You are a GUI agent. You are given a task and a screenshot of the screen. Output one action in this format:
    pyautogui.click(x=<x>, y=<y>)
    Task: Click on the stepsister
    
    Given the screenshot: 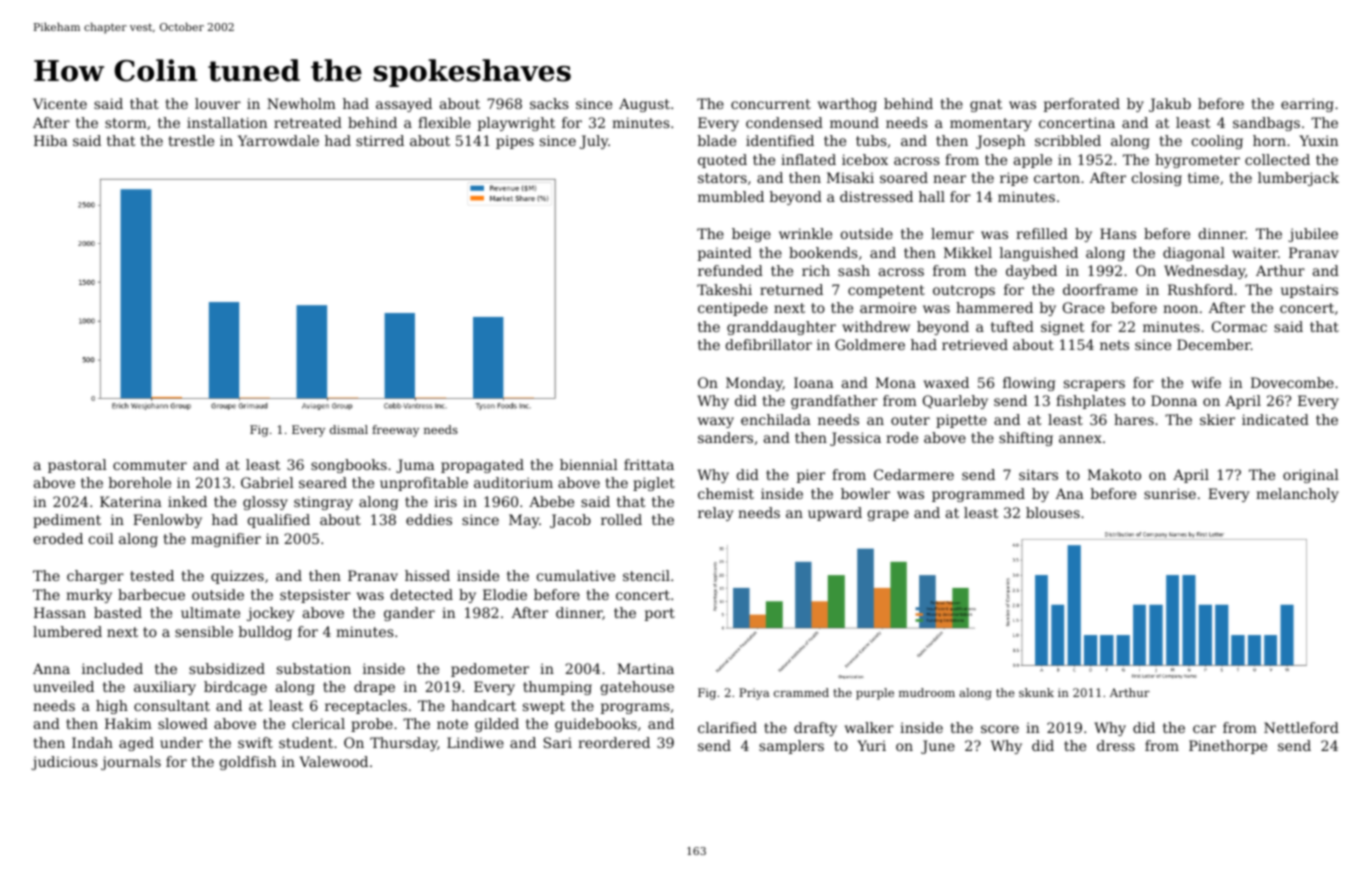 What is the action you would take?
    pyautogui.click(x=315, y=596)
